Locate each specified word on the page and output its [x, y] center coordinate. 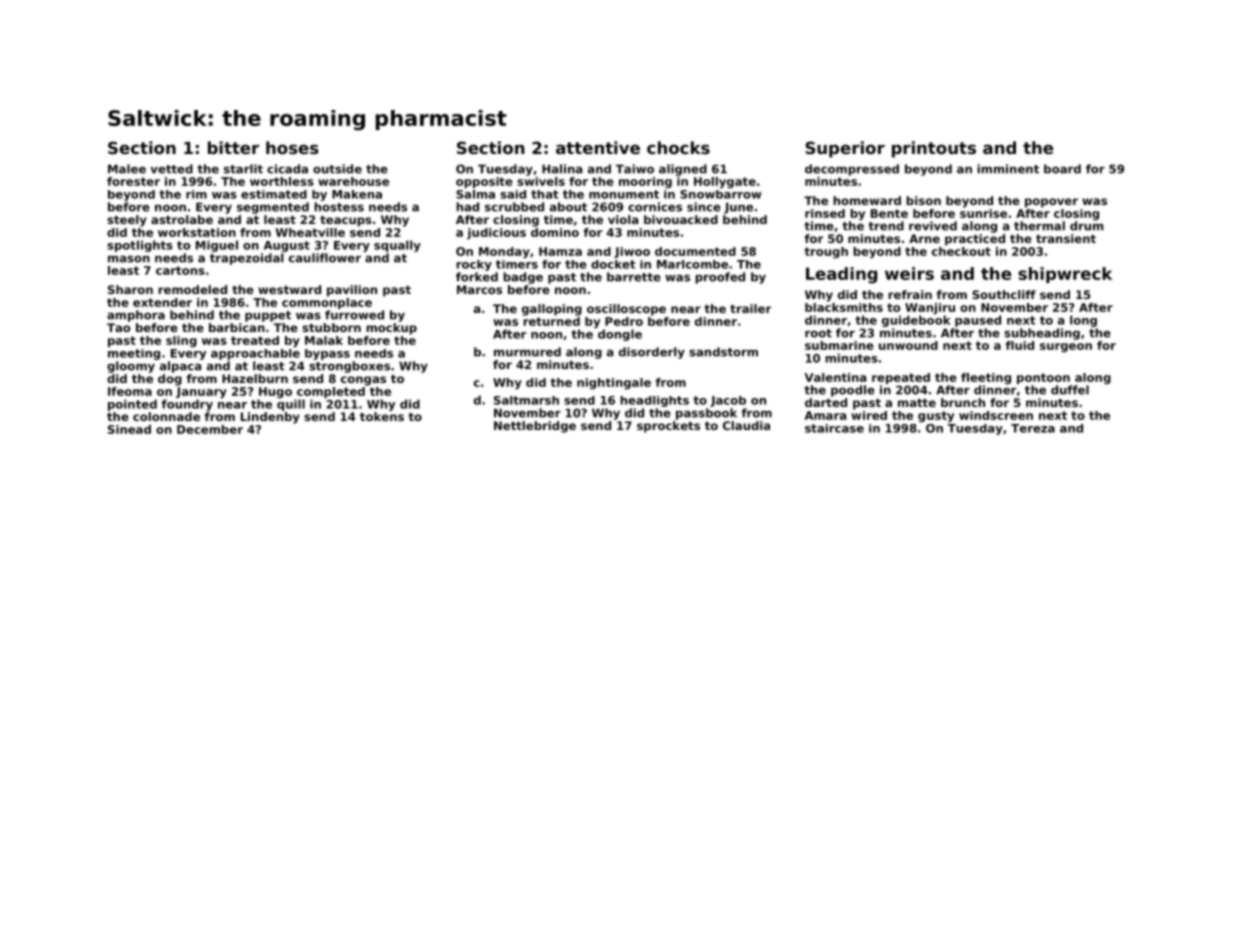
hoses [292, 147]
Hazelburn [255, 378]
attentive [598, 147]
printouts [934, 149]
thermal [1039, 226]
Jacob [728, 401]
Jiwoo [632, 252]
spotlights [140, 246]
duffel [1070, 390]
